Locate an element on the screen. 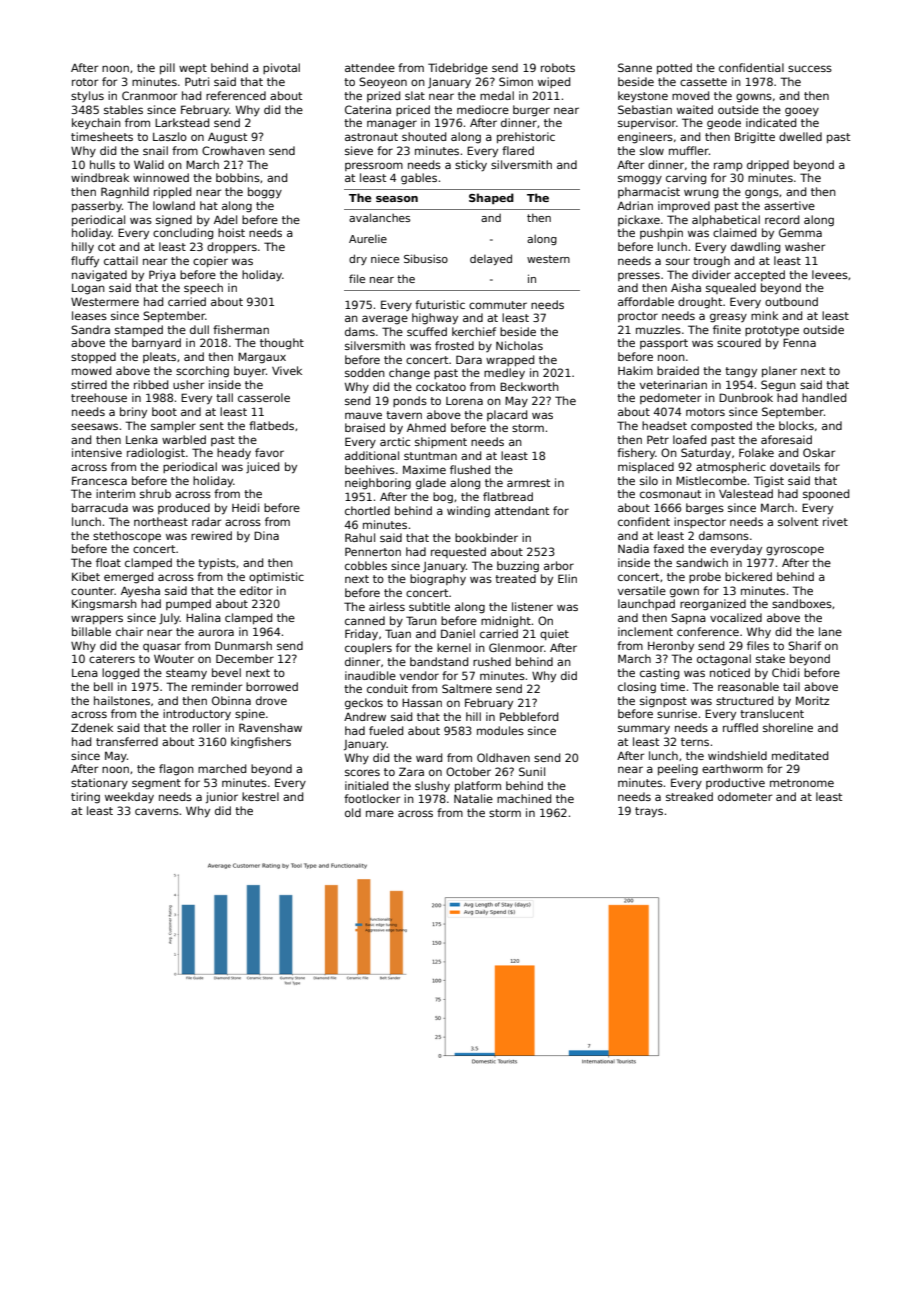 The image size is (924, 1308). kestrel is located at coordinates (260, 796).
